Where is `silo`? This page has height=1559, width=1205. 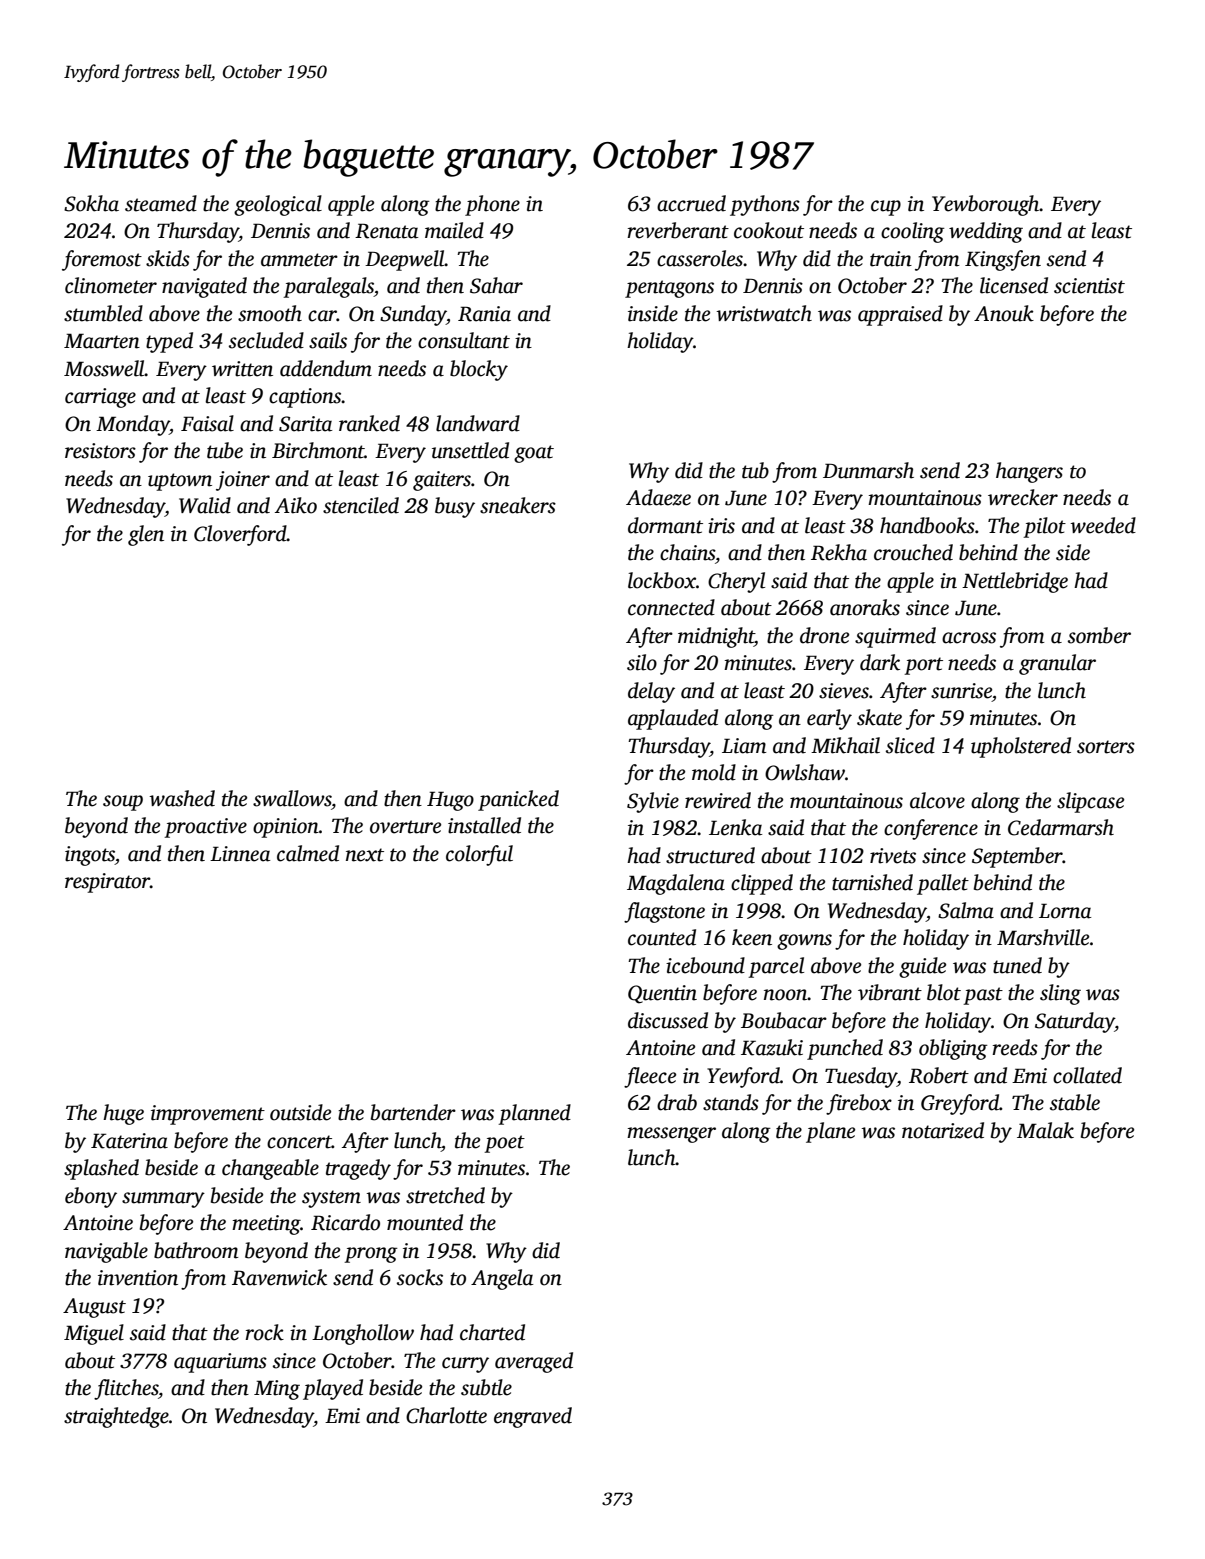 silo is located at coordinates (642, 662).
